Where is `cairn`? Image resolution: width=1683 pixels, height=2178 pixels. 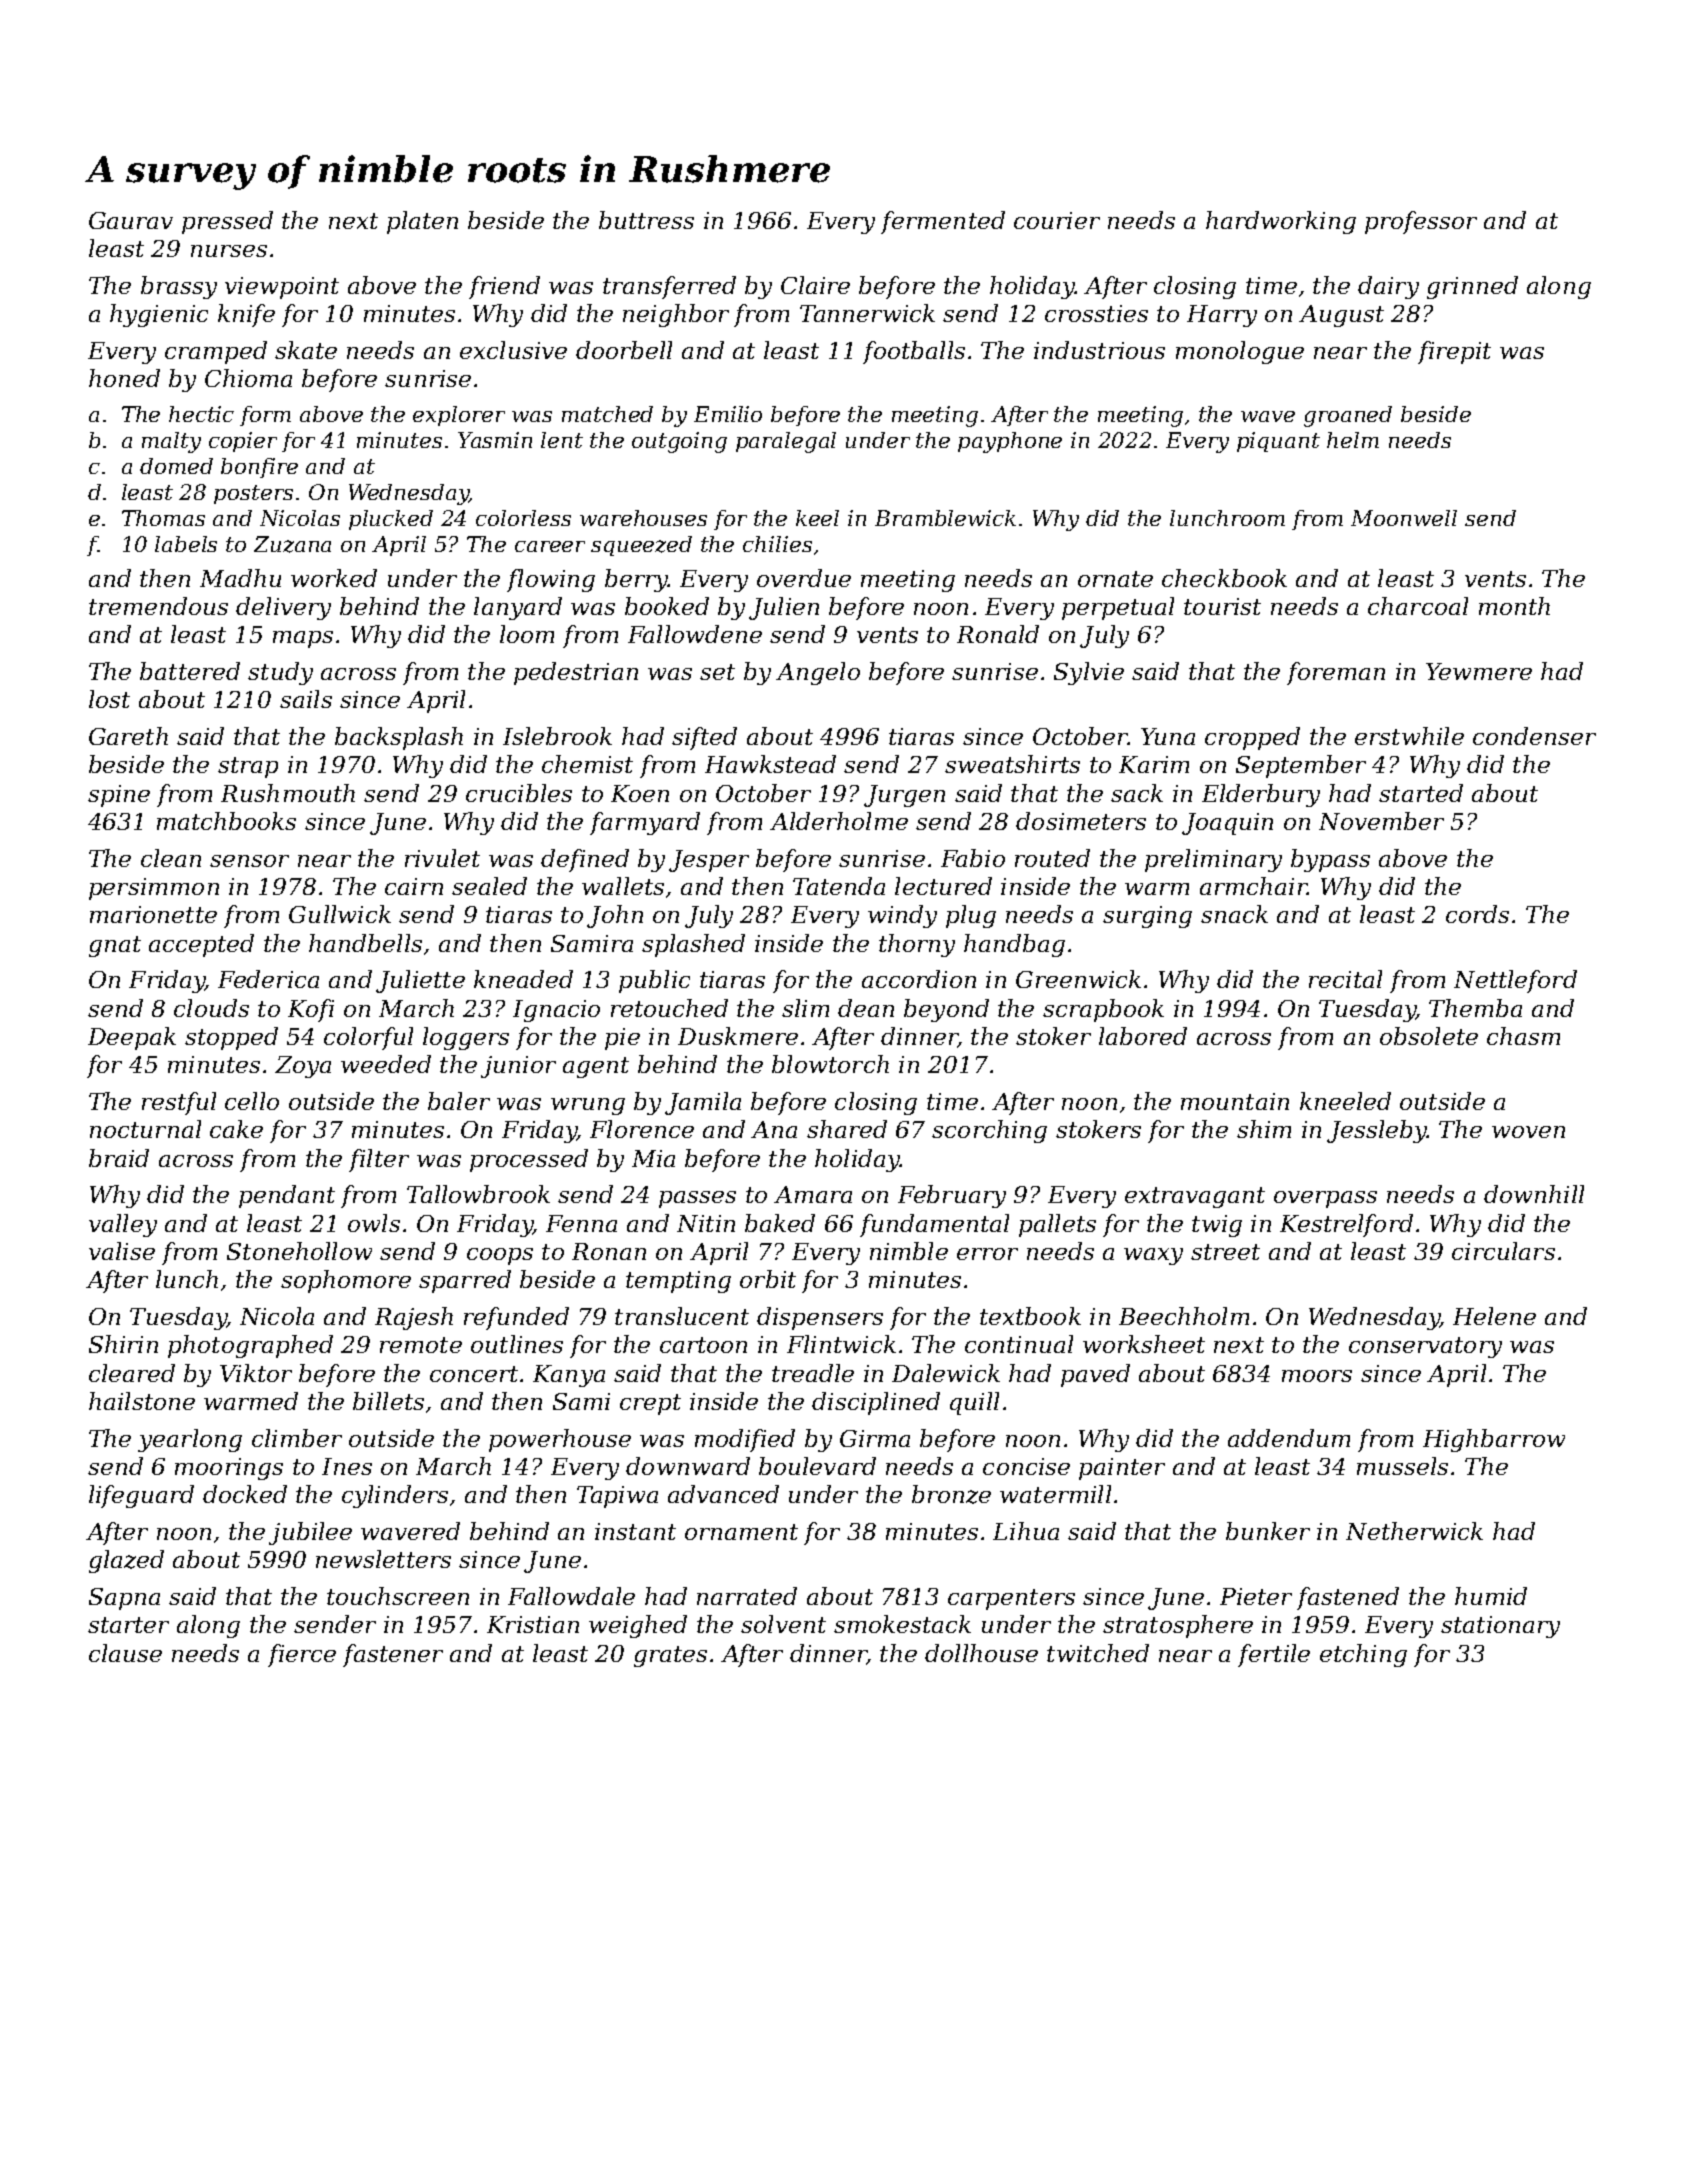 cairn is located at coordinates (414, 886).
